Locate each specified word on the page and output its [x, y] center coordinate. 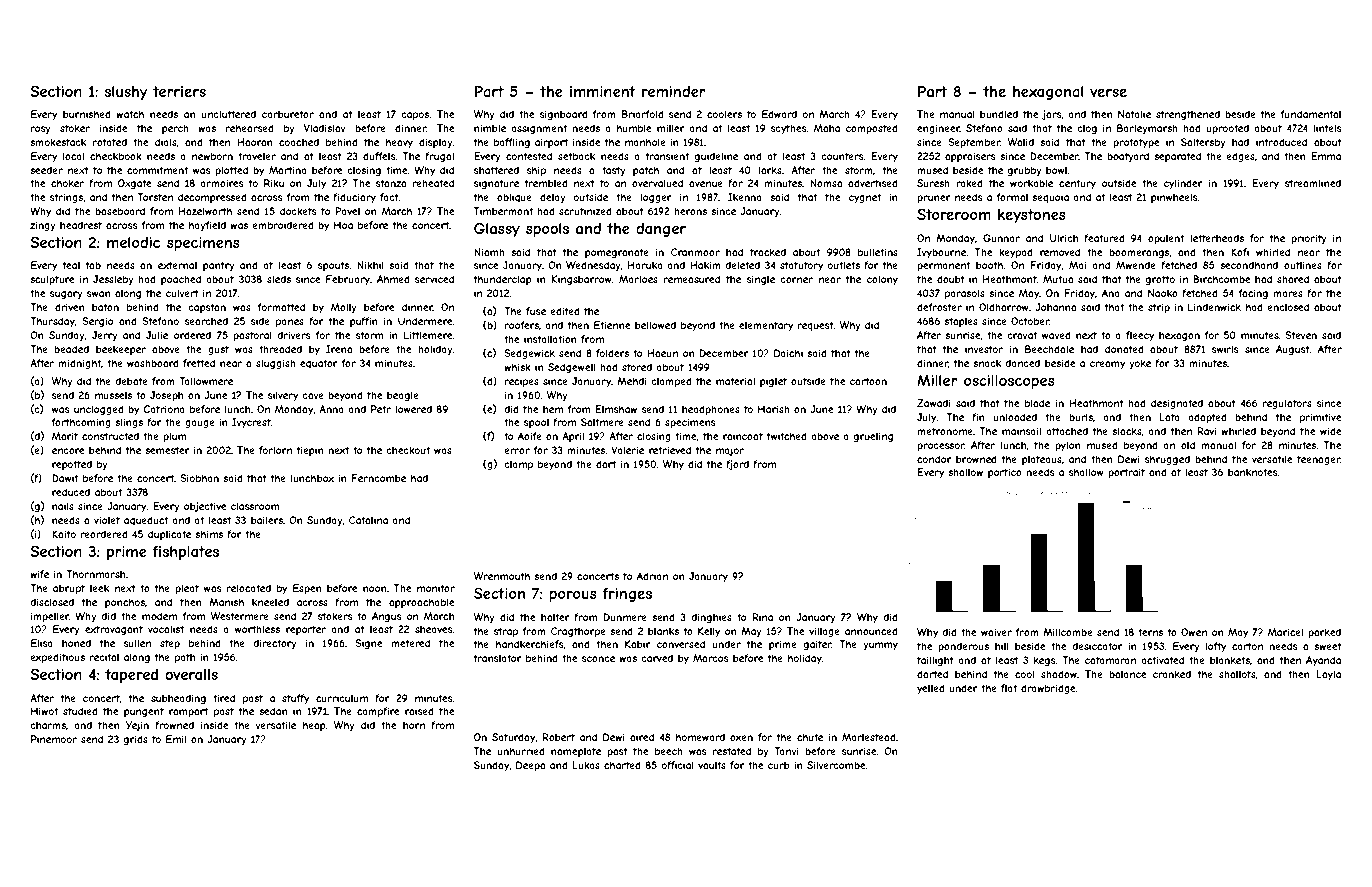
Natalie [1134, 114]
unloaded [1015, 417]
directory [275, 644]
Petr [381, 409]
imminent [603, 91]
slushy [126, 93]
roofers [522, 325]
